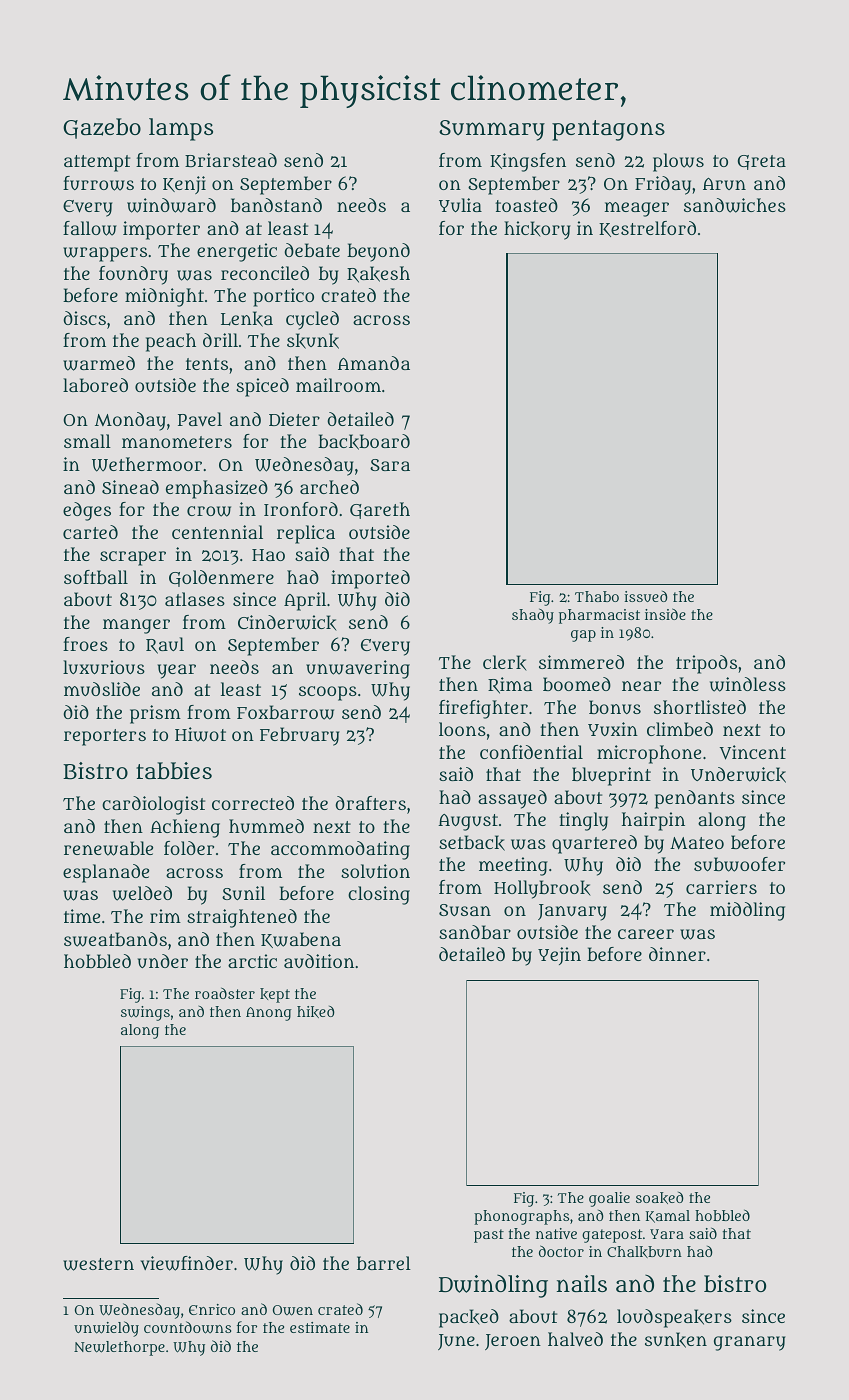  What do you see at coordinates (748, 684) in the image?
I see `windless` at bounding box center [748, 684].
